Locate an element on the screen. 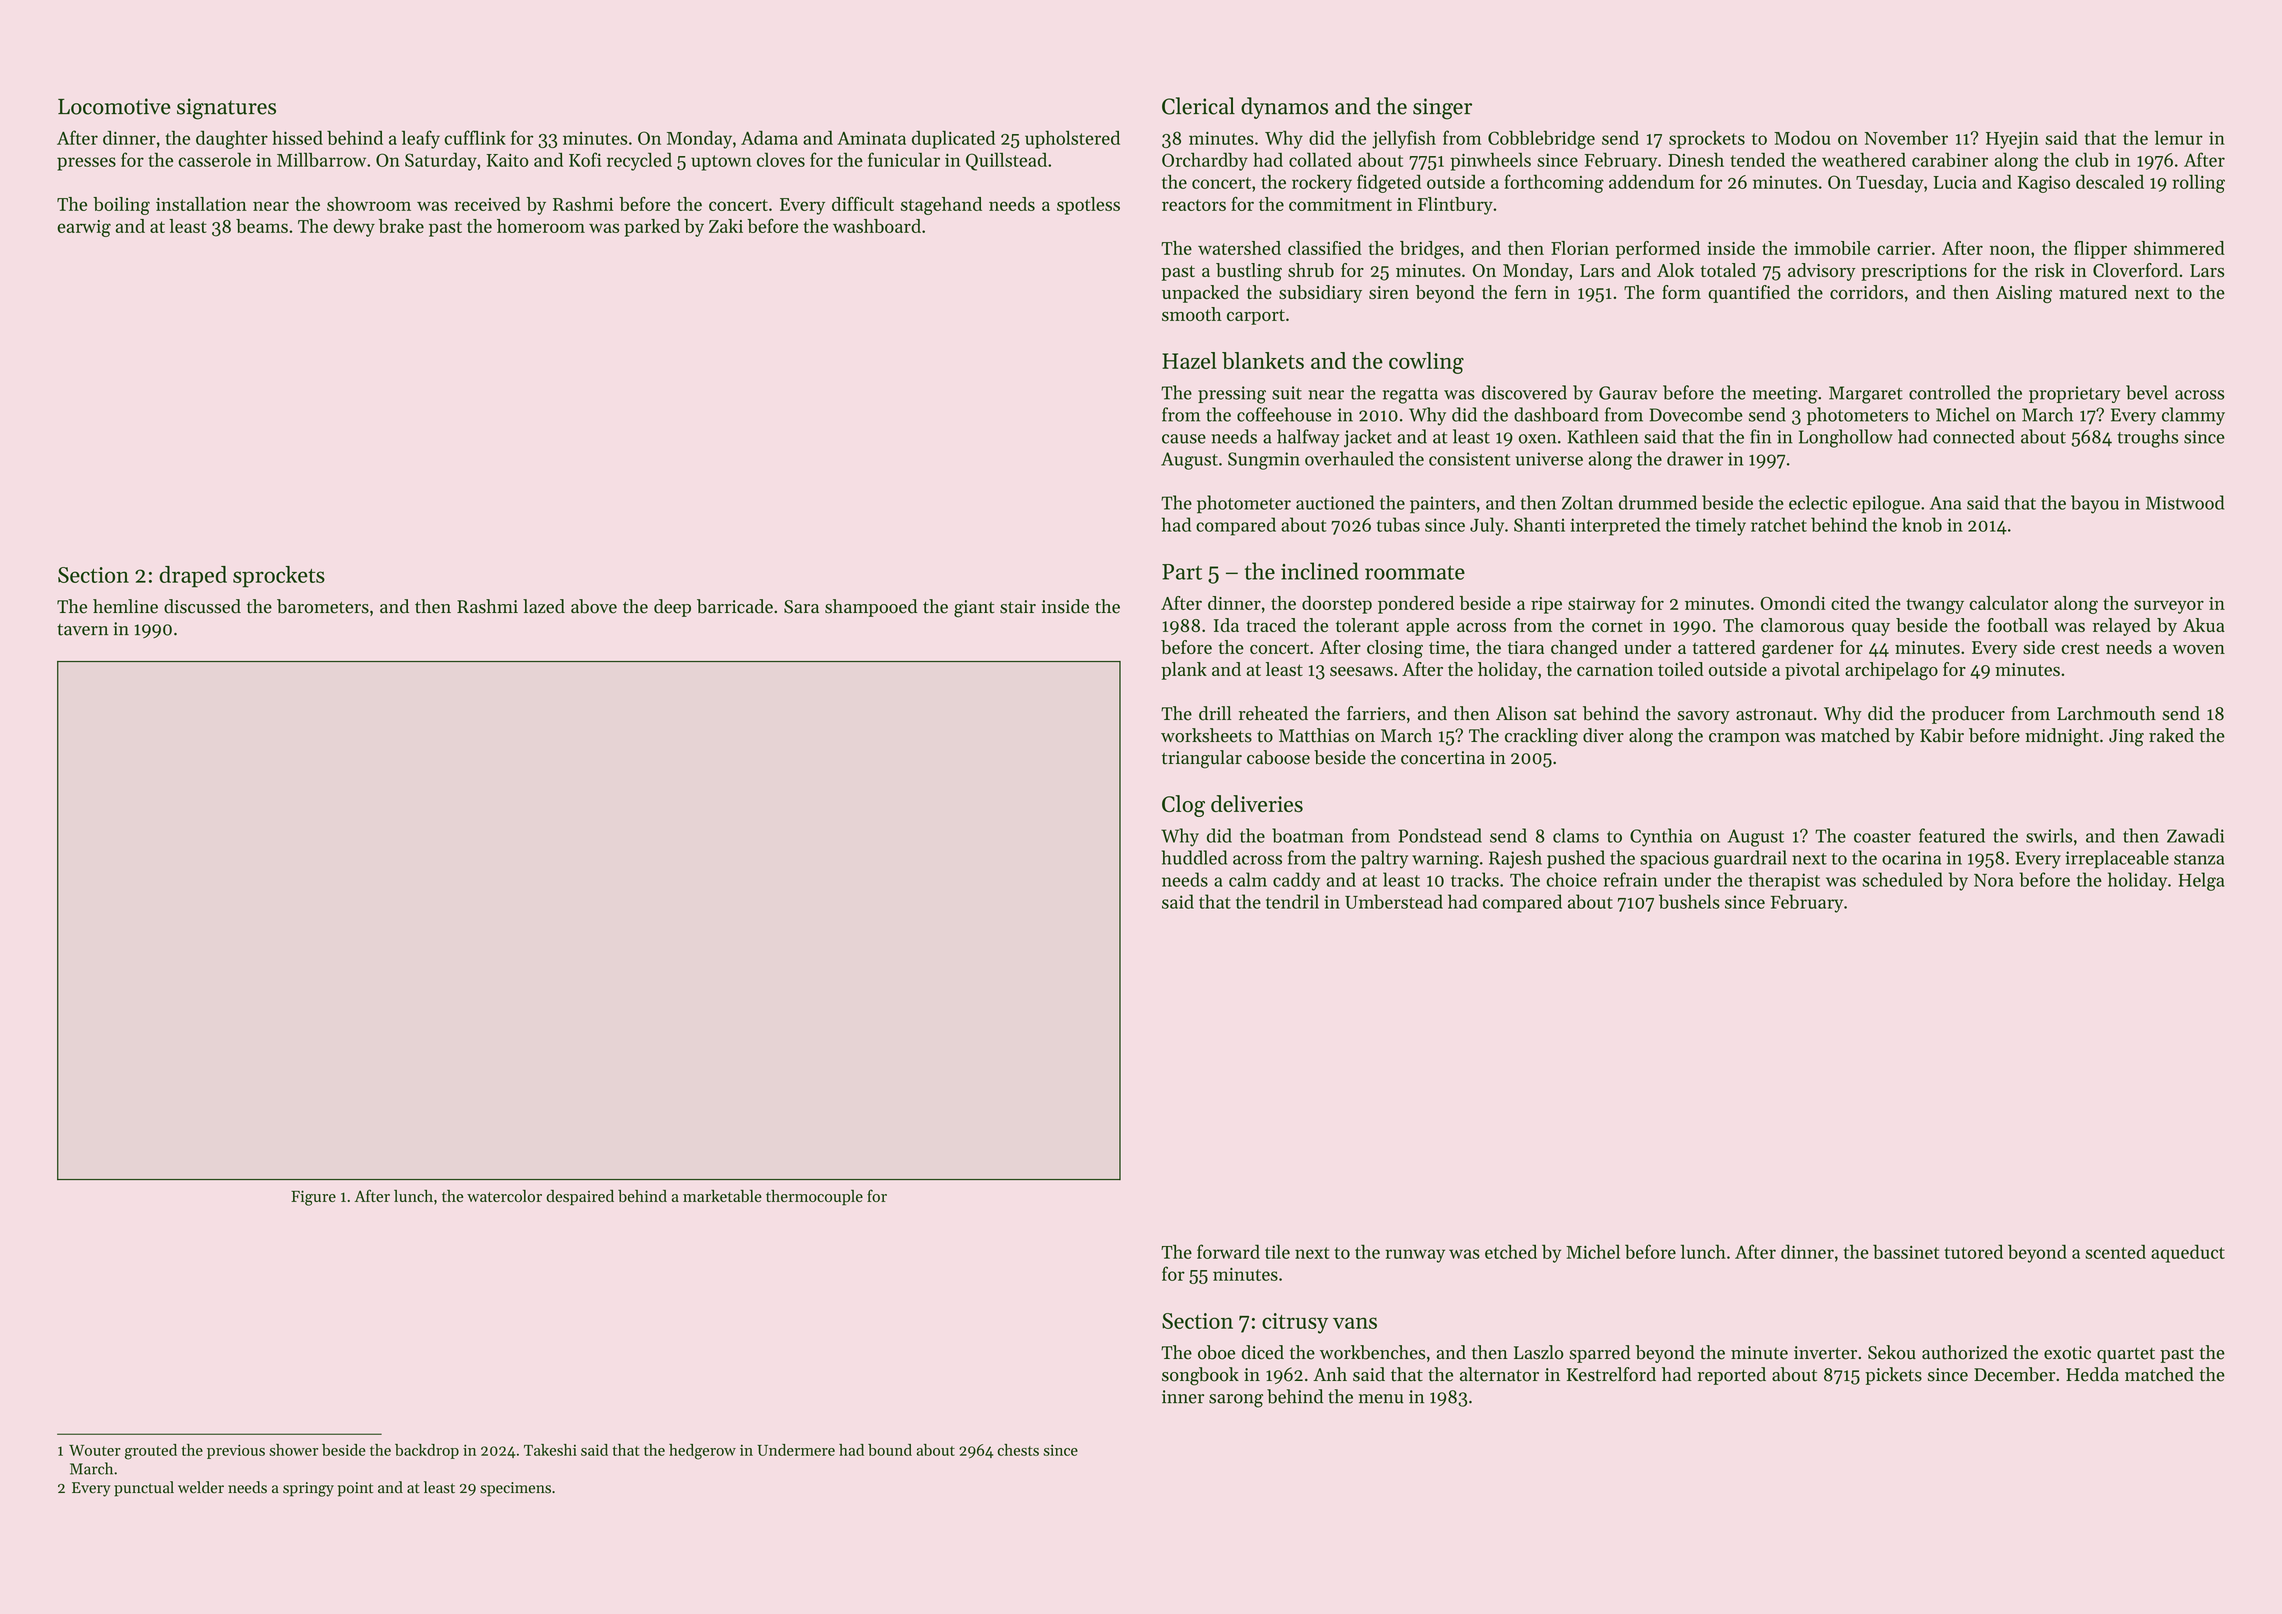 This screenshot has height=1614, width=2282. inverter is located at coordinates (1825, 1353).
